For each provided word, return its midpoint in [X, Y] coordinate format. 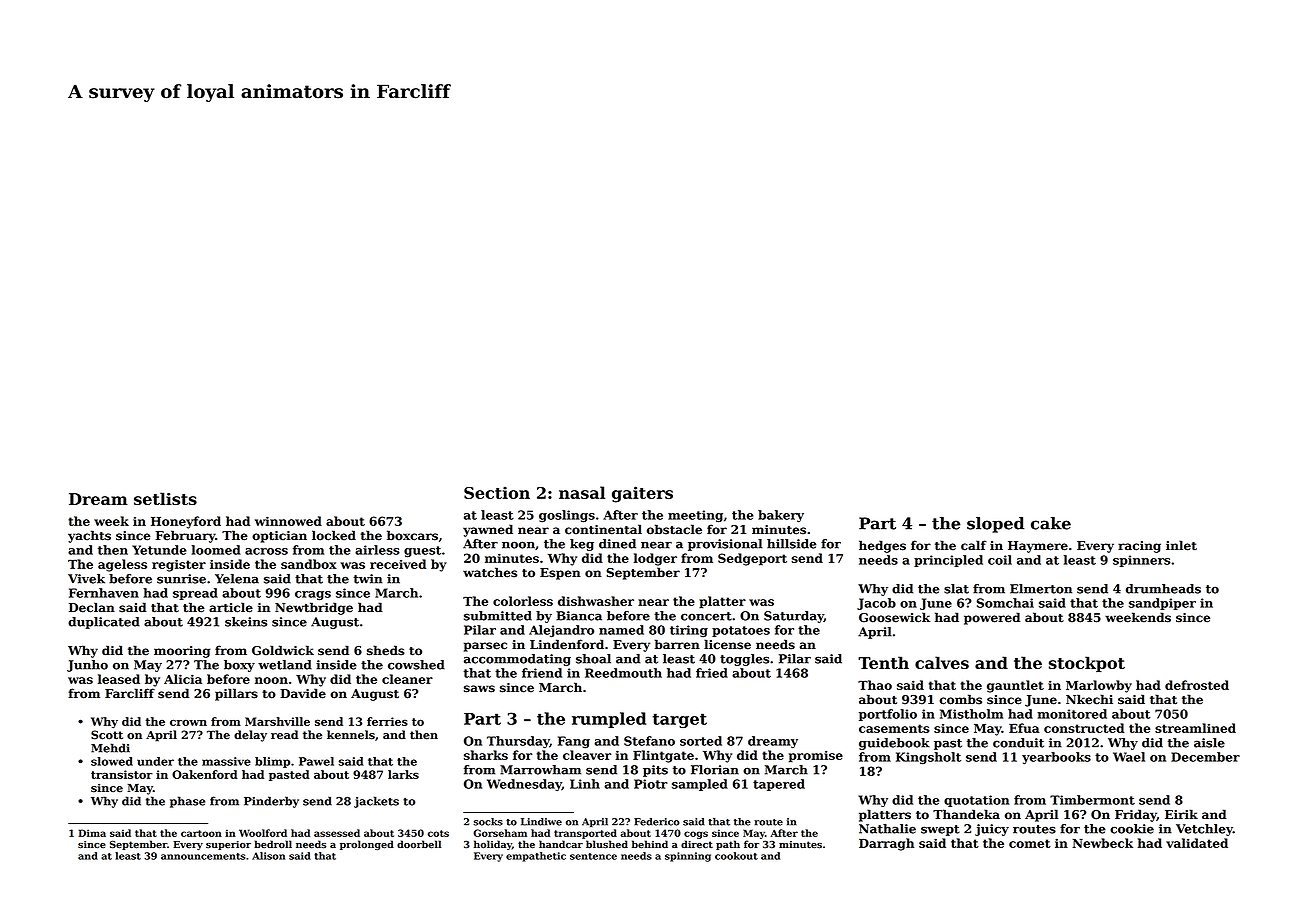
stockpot [1087, 664]
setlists [165, 498]
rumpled [609, 720]
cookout [736, 856]
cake [1051, 523]
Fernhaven [104, 593]
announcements [203, 856]
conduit [1018, 743]
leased [119, 679]
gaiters [642, 494]
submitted [498, 616]
